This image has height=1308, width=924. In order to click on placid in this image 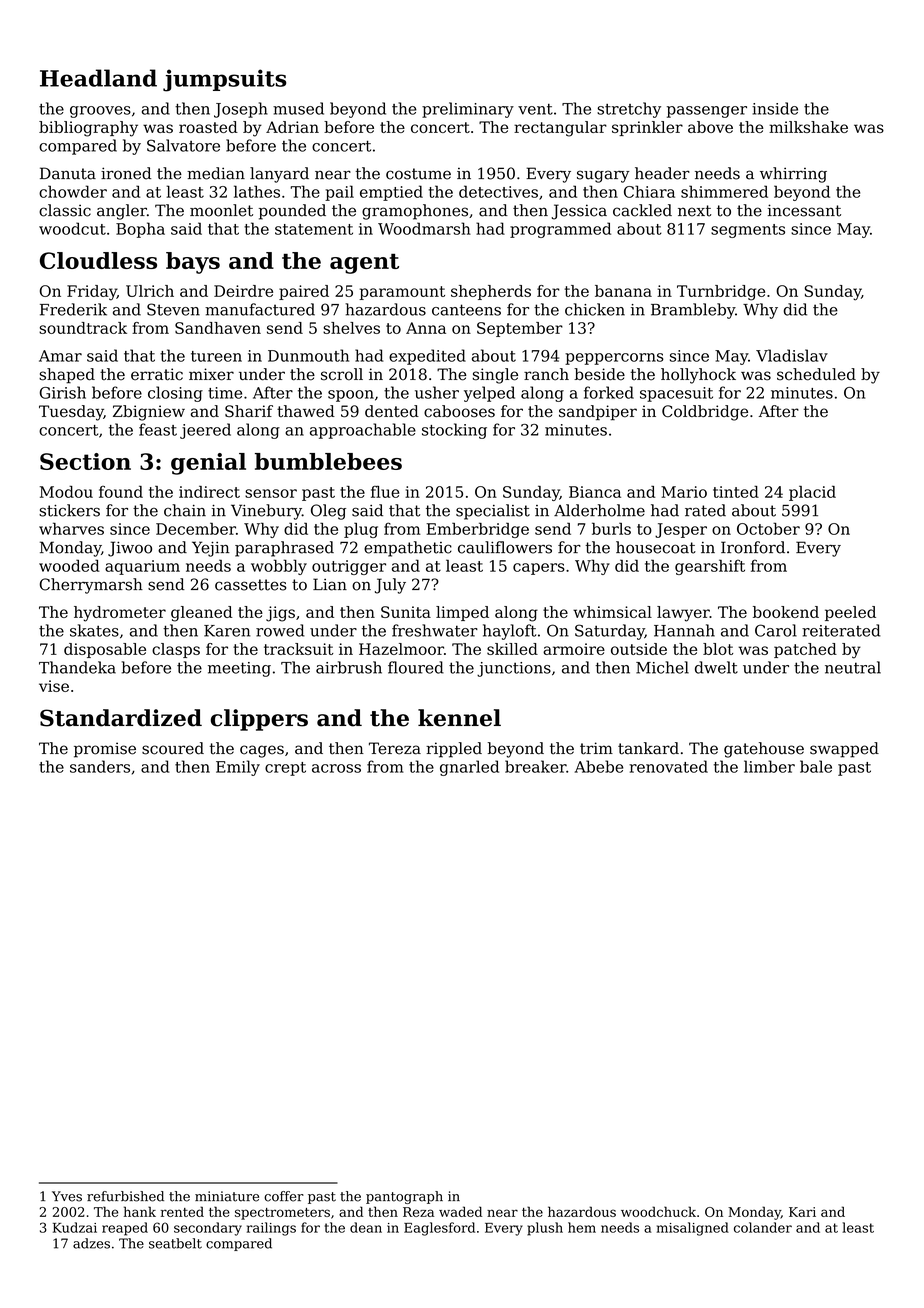, I will do `click(812, 493)`.
